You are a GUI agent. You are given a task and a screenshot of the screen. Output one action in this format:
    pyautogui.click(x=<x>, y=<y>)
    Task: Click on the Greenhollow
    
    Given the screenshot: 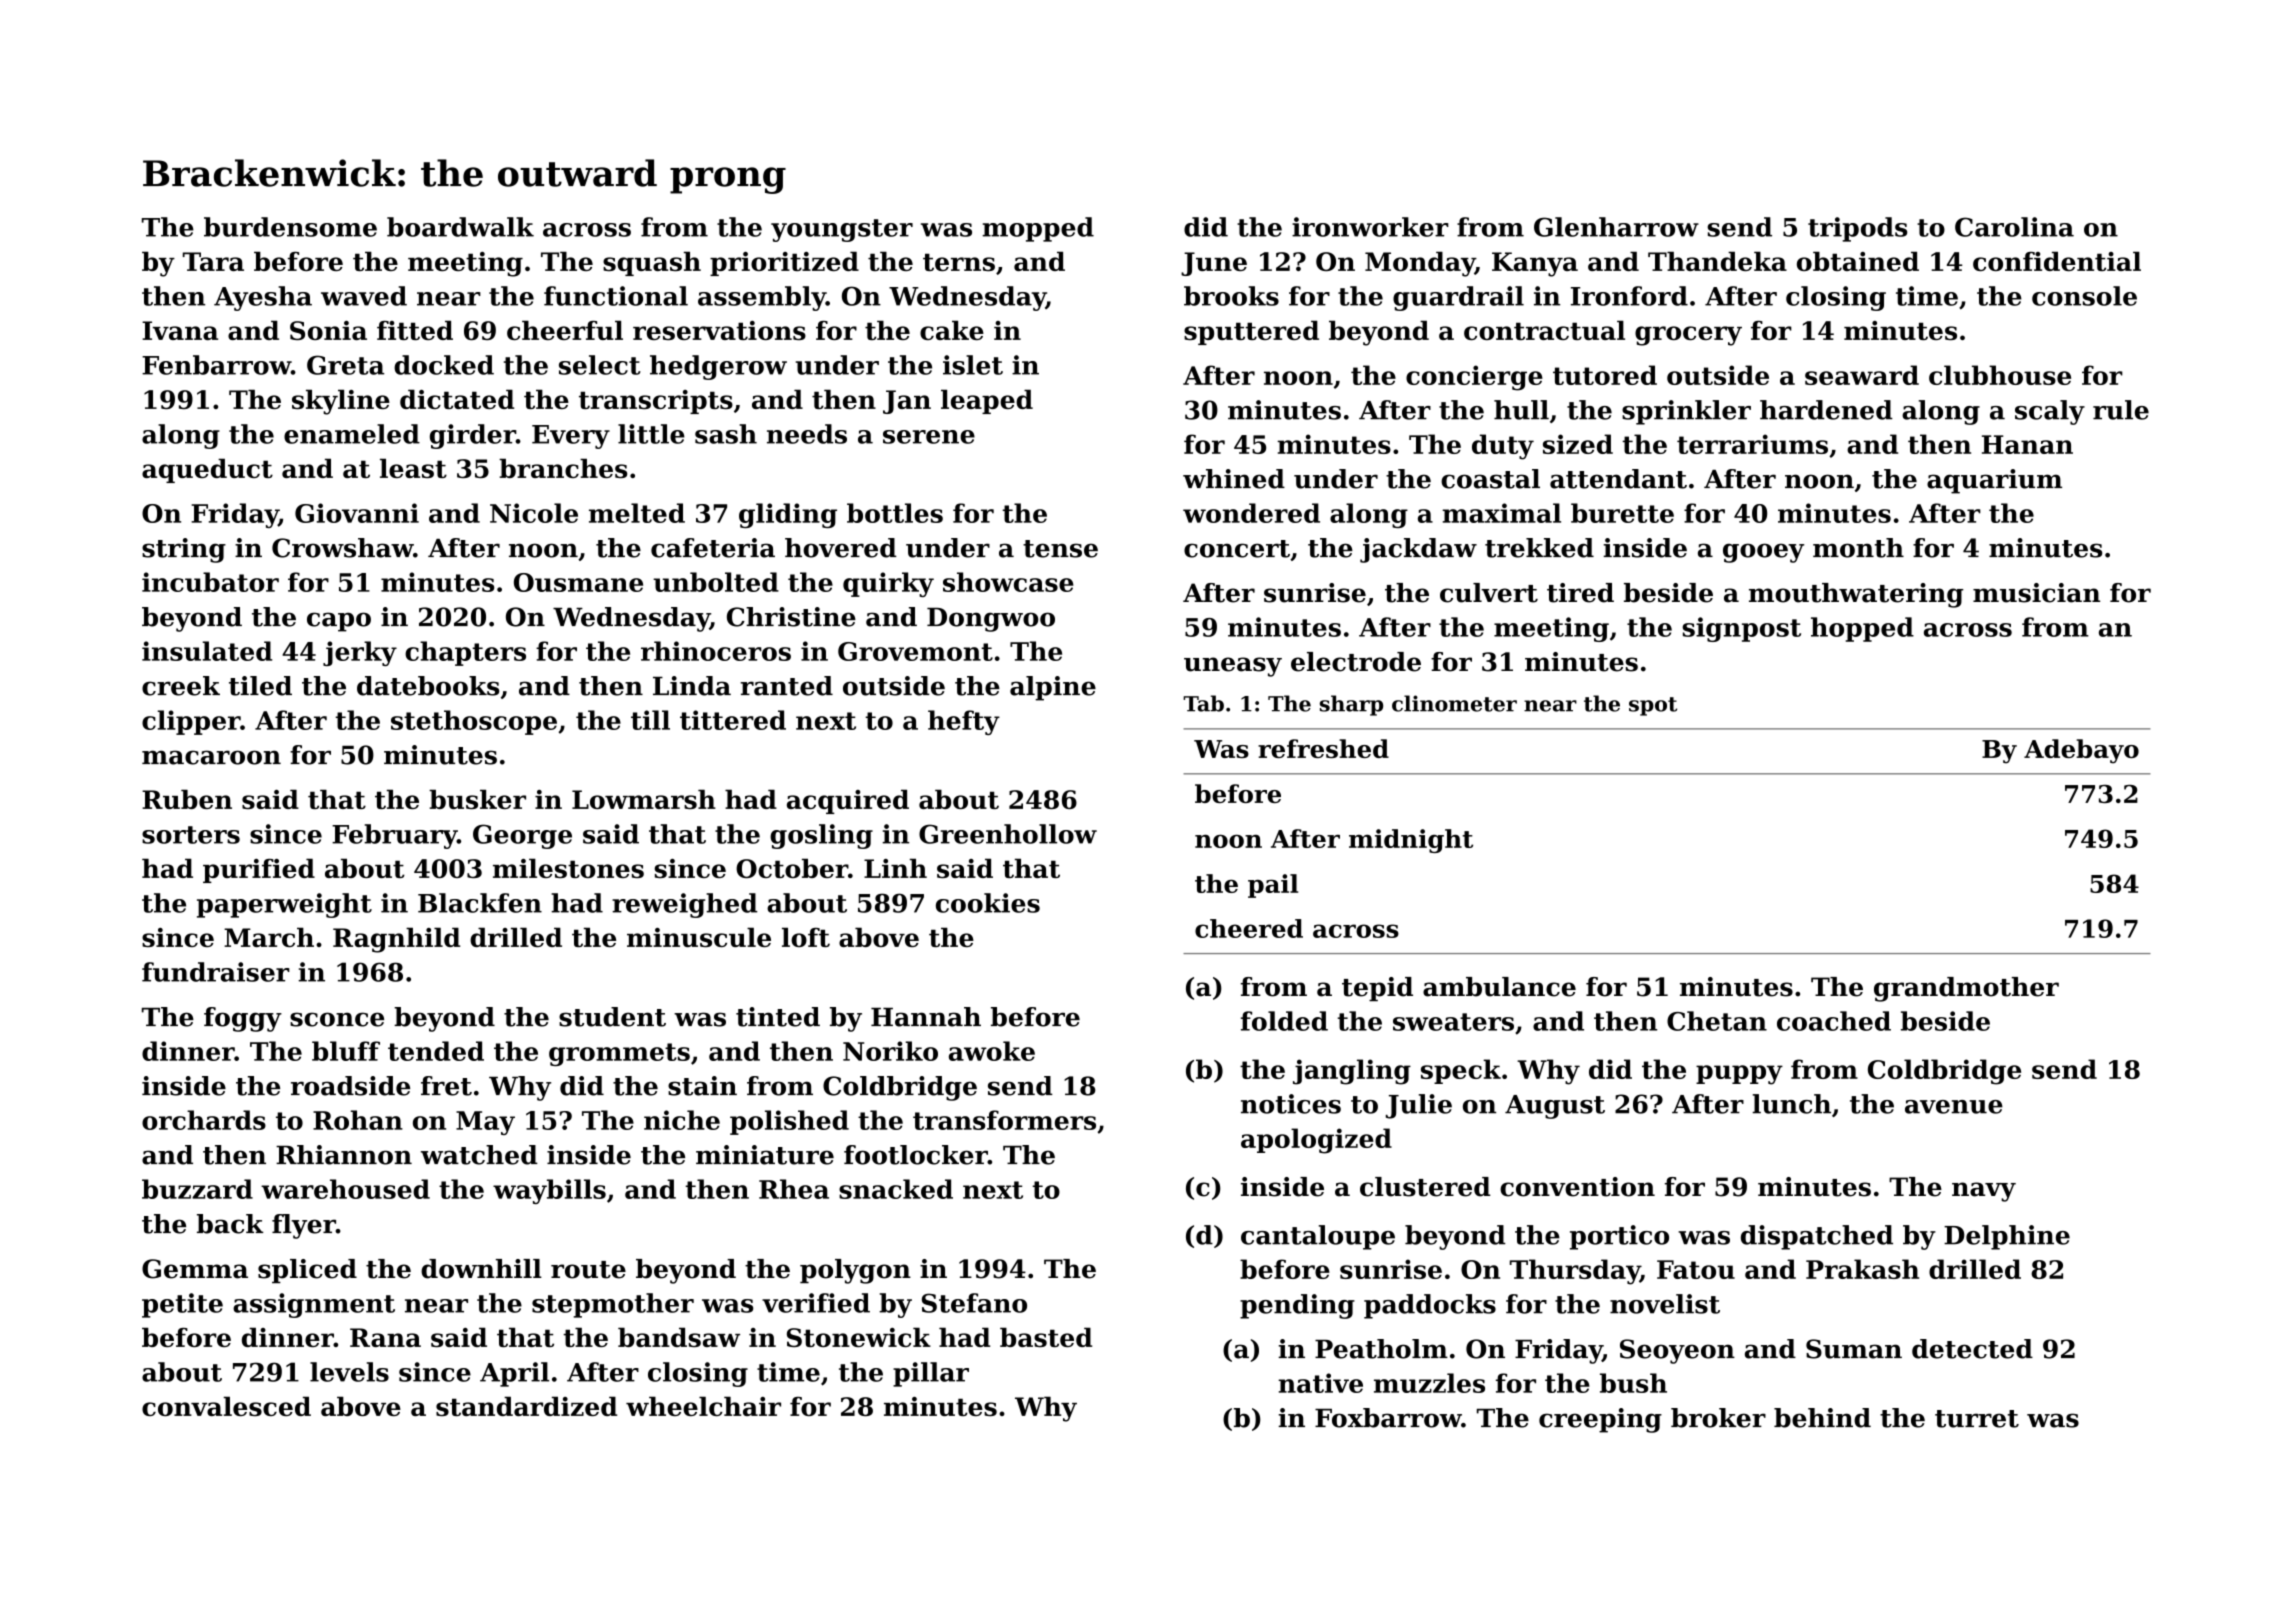 What is the action you would take?
    pyautogui.click(x=1008, y=834)
